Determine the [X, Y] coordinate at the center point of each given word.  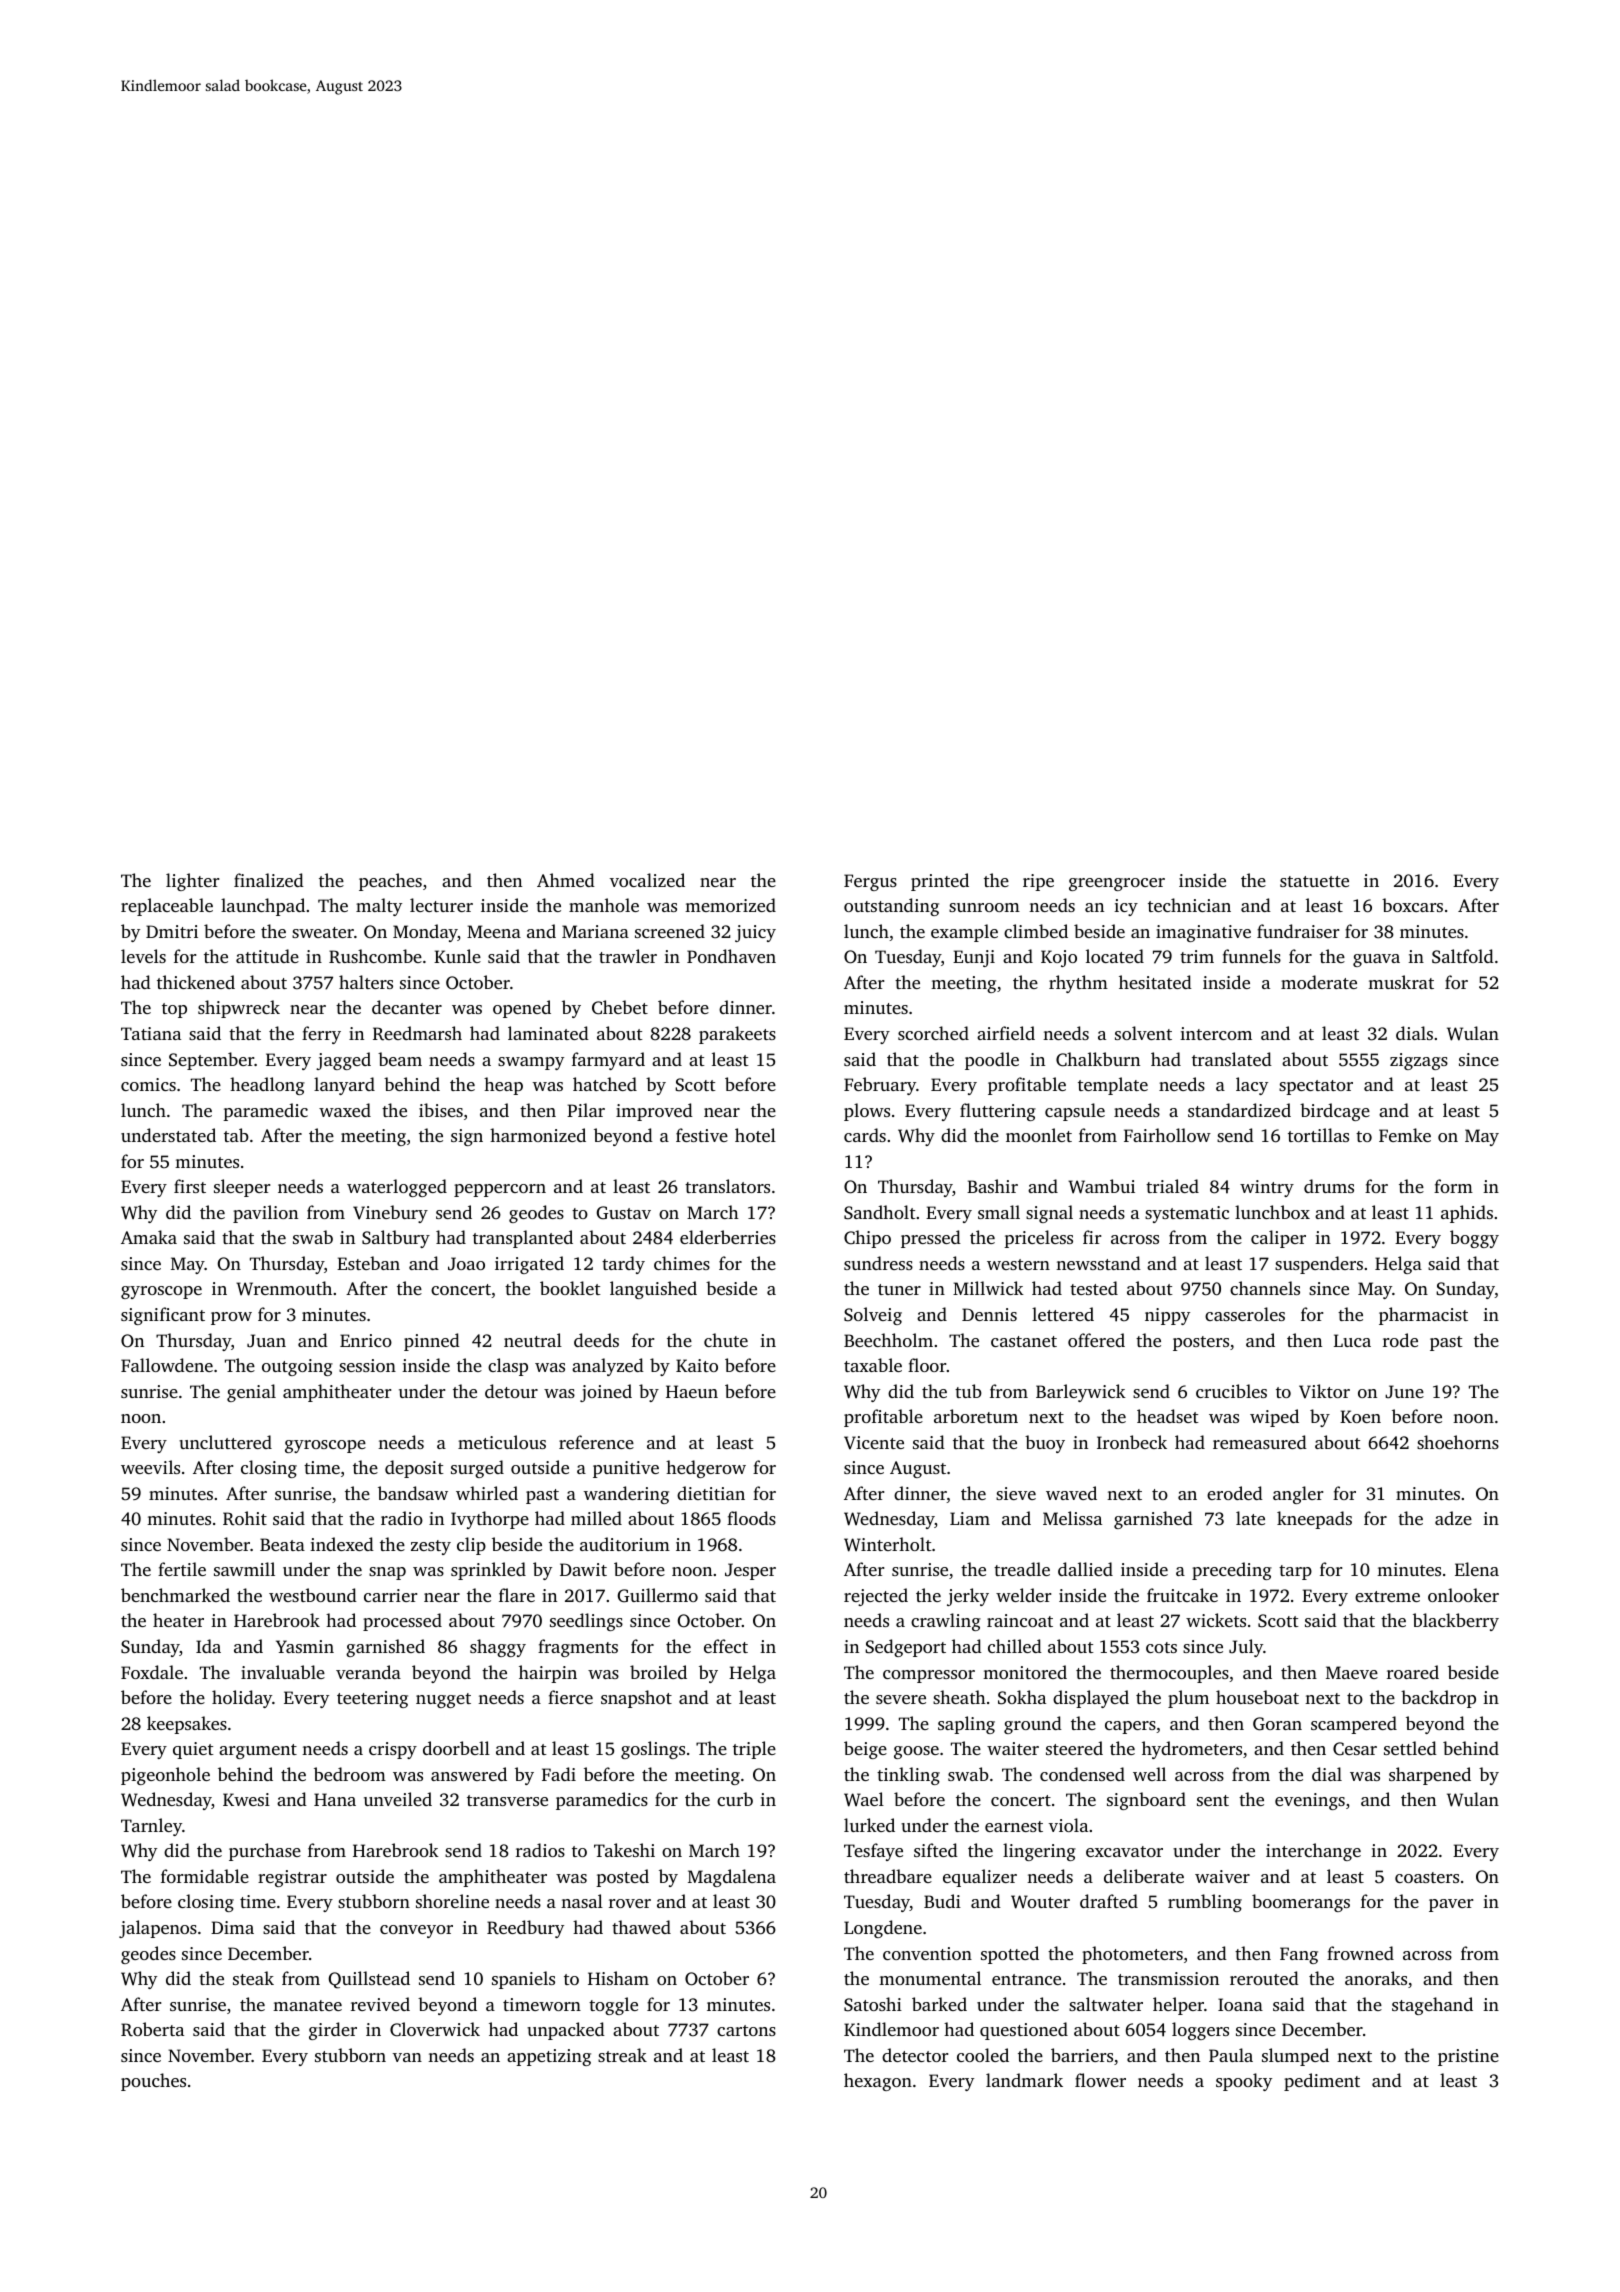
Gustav [624, 1213]
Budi [942, 1901]
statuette [1314, 881]
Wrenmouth [284, 1288]
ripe [1038, 882]
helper [1178, 2006]
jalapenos [158, 1929]
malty [379, 907]
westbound [313, 1595]
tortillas [1318, 1135]
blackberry [1456, 1622]
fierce [570, 1697]
